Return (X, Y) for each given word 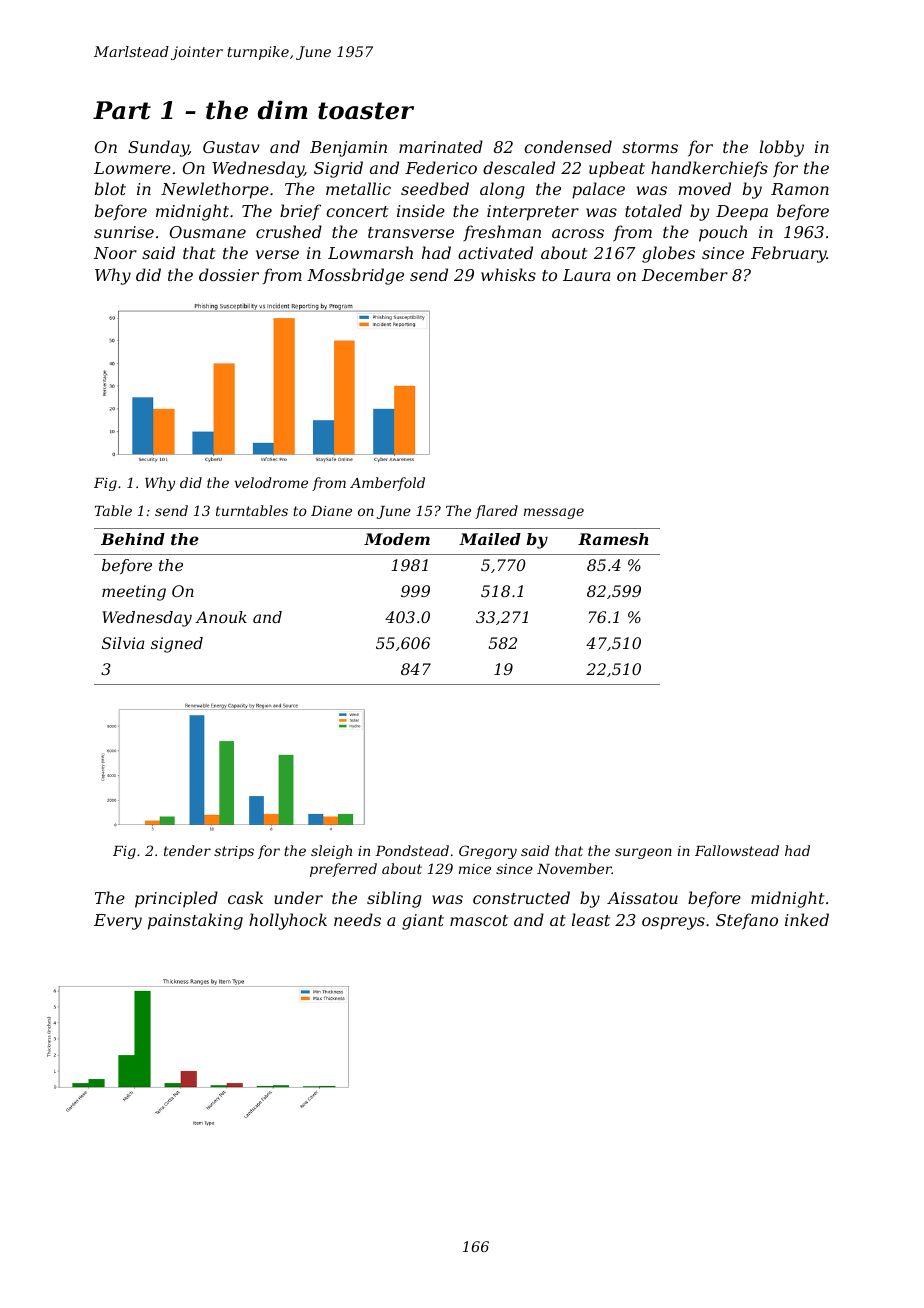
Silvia (123, 643)
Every (118, 922)
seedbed (435, 188)
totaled (653, 210)
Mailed (490, 539)
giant (423, 922)
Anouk (221, 617)
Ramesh (613, 539)
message (554, 513)
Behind (133, 539)
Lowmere (132, 168)
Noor (115, 253)
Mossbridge (355, 276)
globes (668, 254)
